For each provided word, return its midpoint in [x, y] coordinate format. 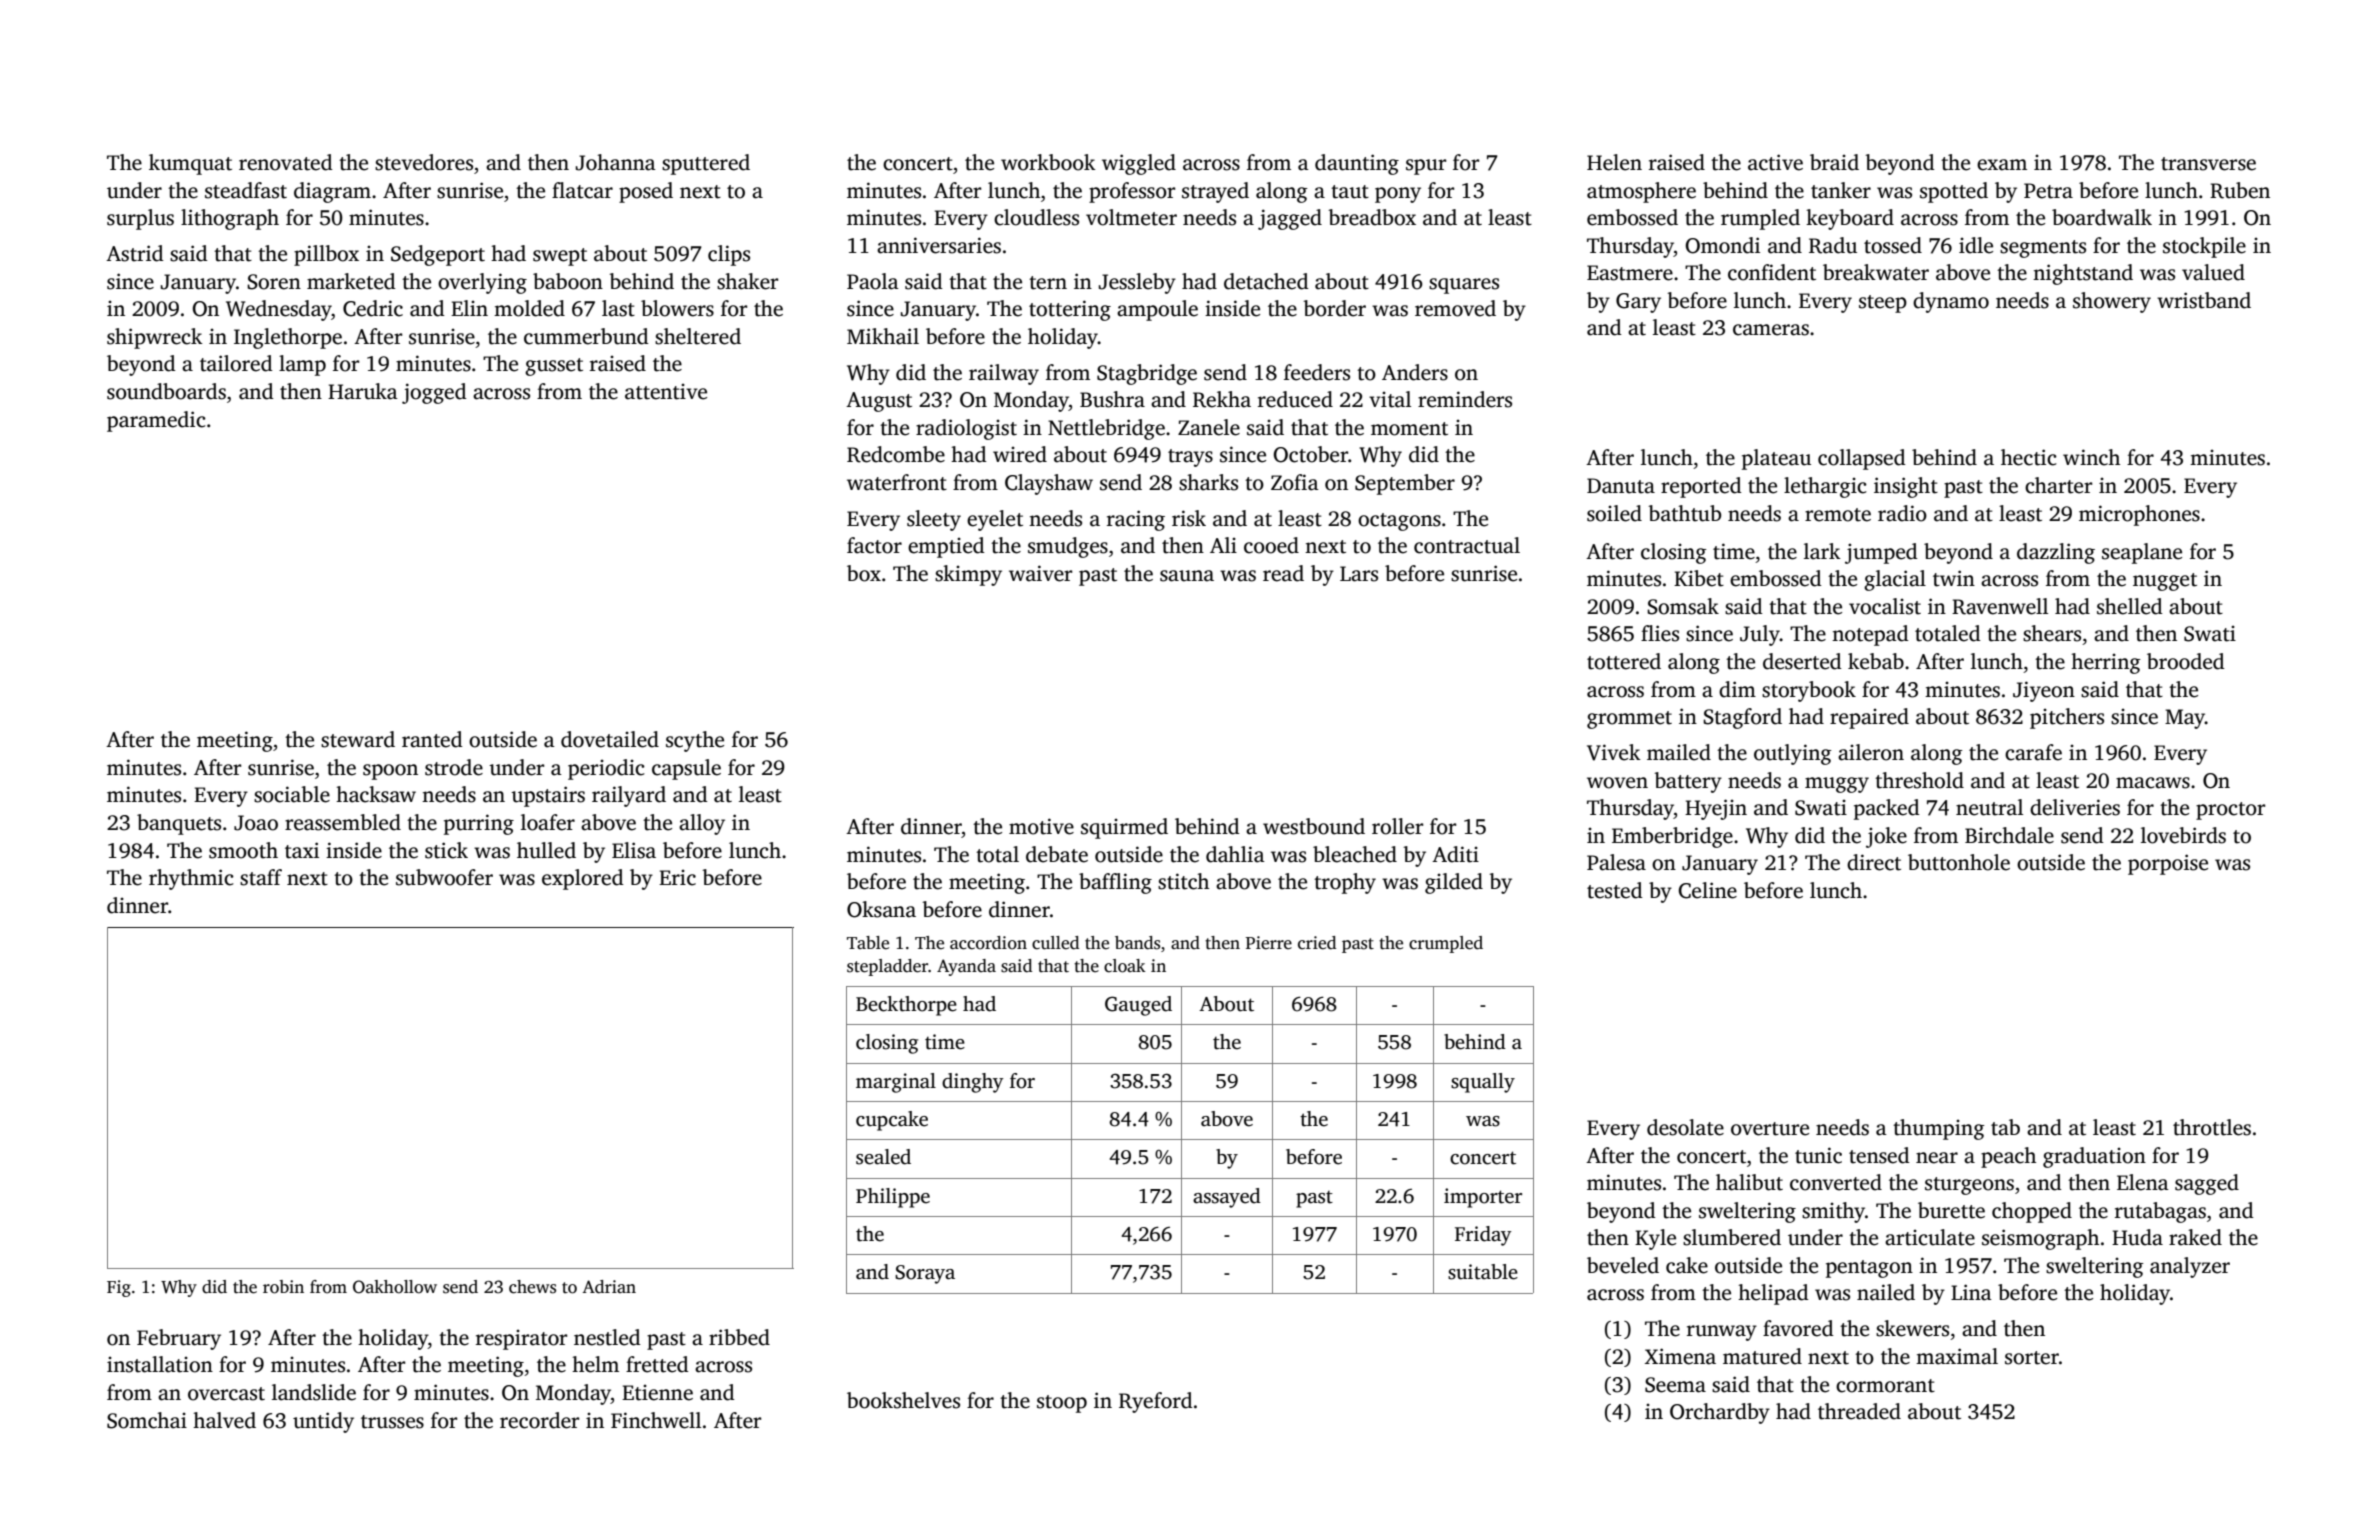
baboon [568, 281]
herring [2106, 663]
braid [1834, 162]
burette [1951, 1210]
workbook [1048, 162]
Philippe [893, 1198]
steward [358, 739]
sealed [883, 1157]
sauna [1187, 576]
